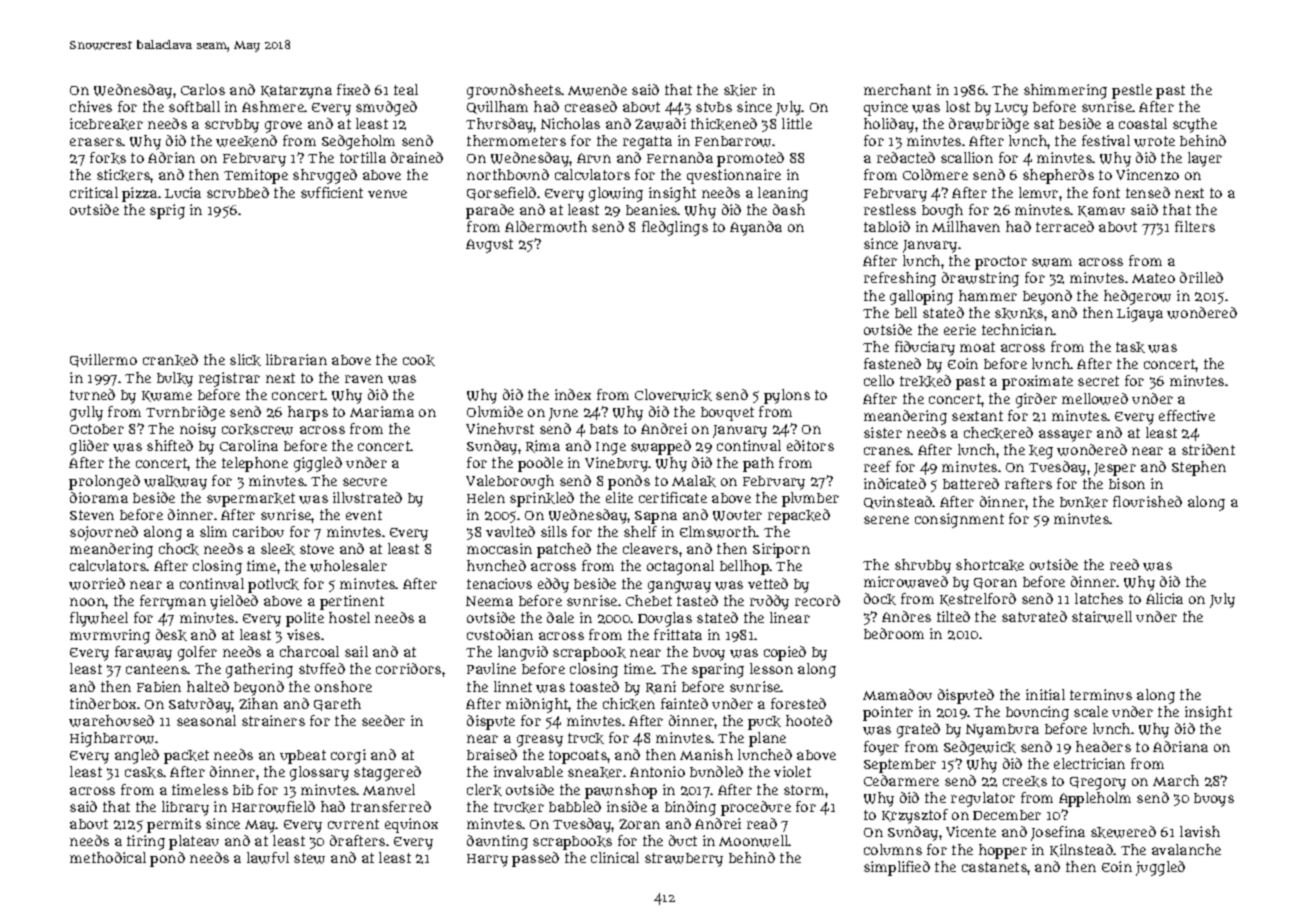  Describe the element at coordinates (1147, 174) in the screenshot. I see `Vincenzo` at that location.
